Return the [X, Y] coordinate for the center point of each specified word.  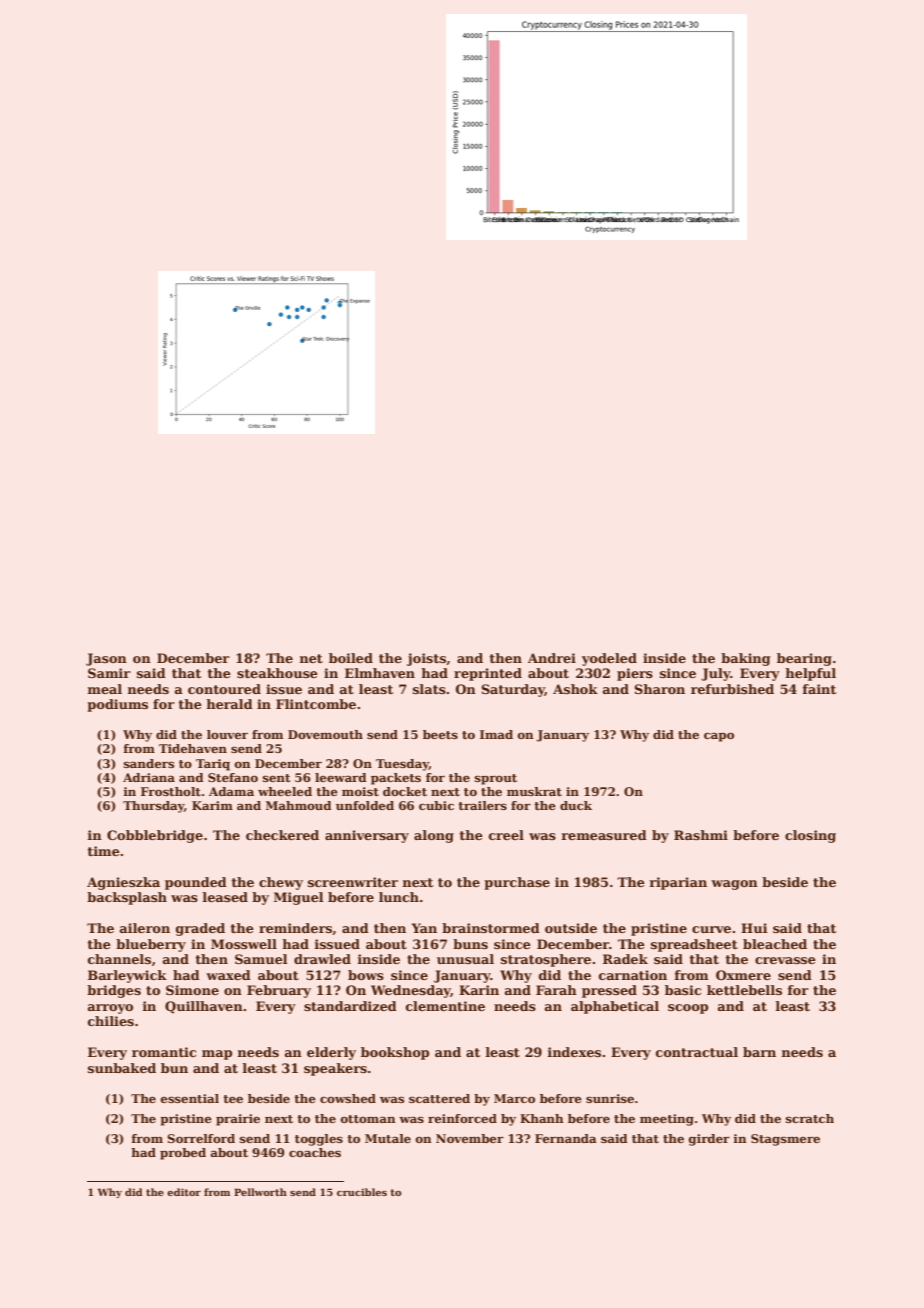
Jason [106, 659]
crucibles [362, 1192]
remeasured [604, 835]
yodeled [609, 659]
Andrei [552, 658]
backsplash [127, 898]
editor [184, 1192]
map [217, 1055]
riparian [678, 883]
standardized [350, 1006]
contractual [697, 1052]
